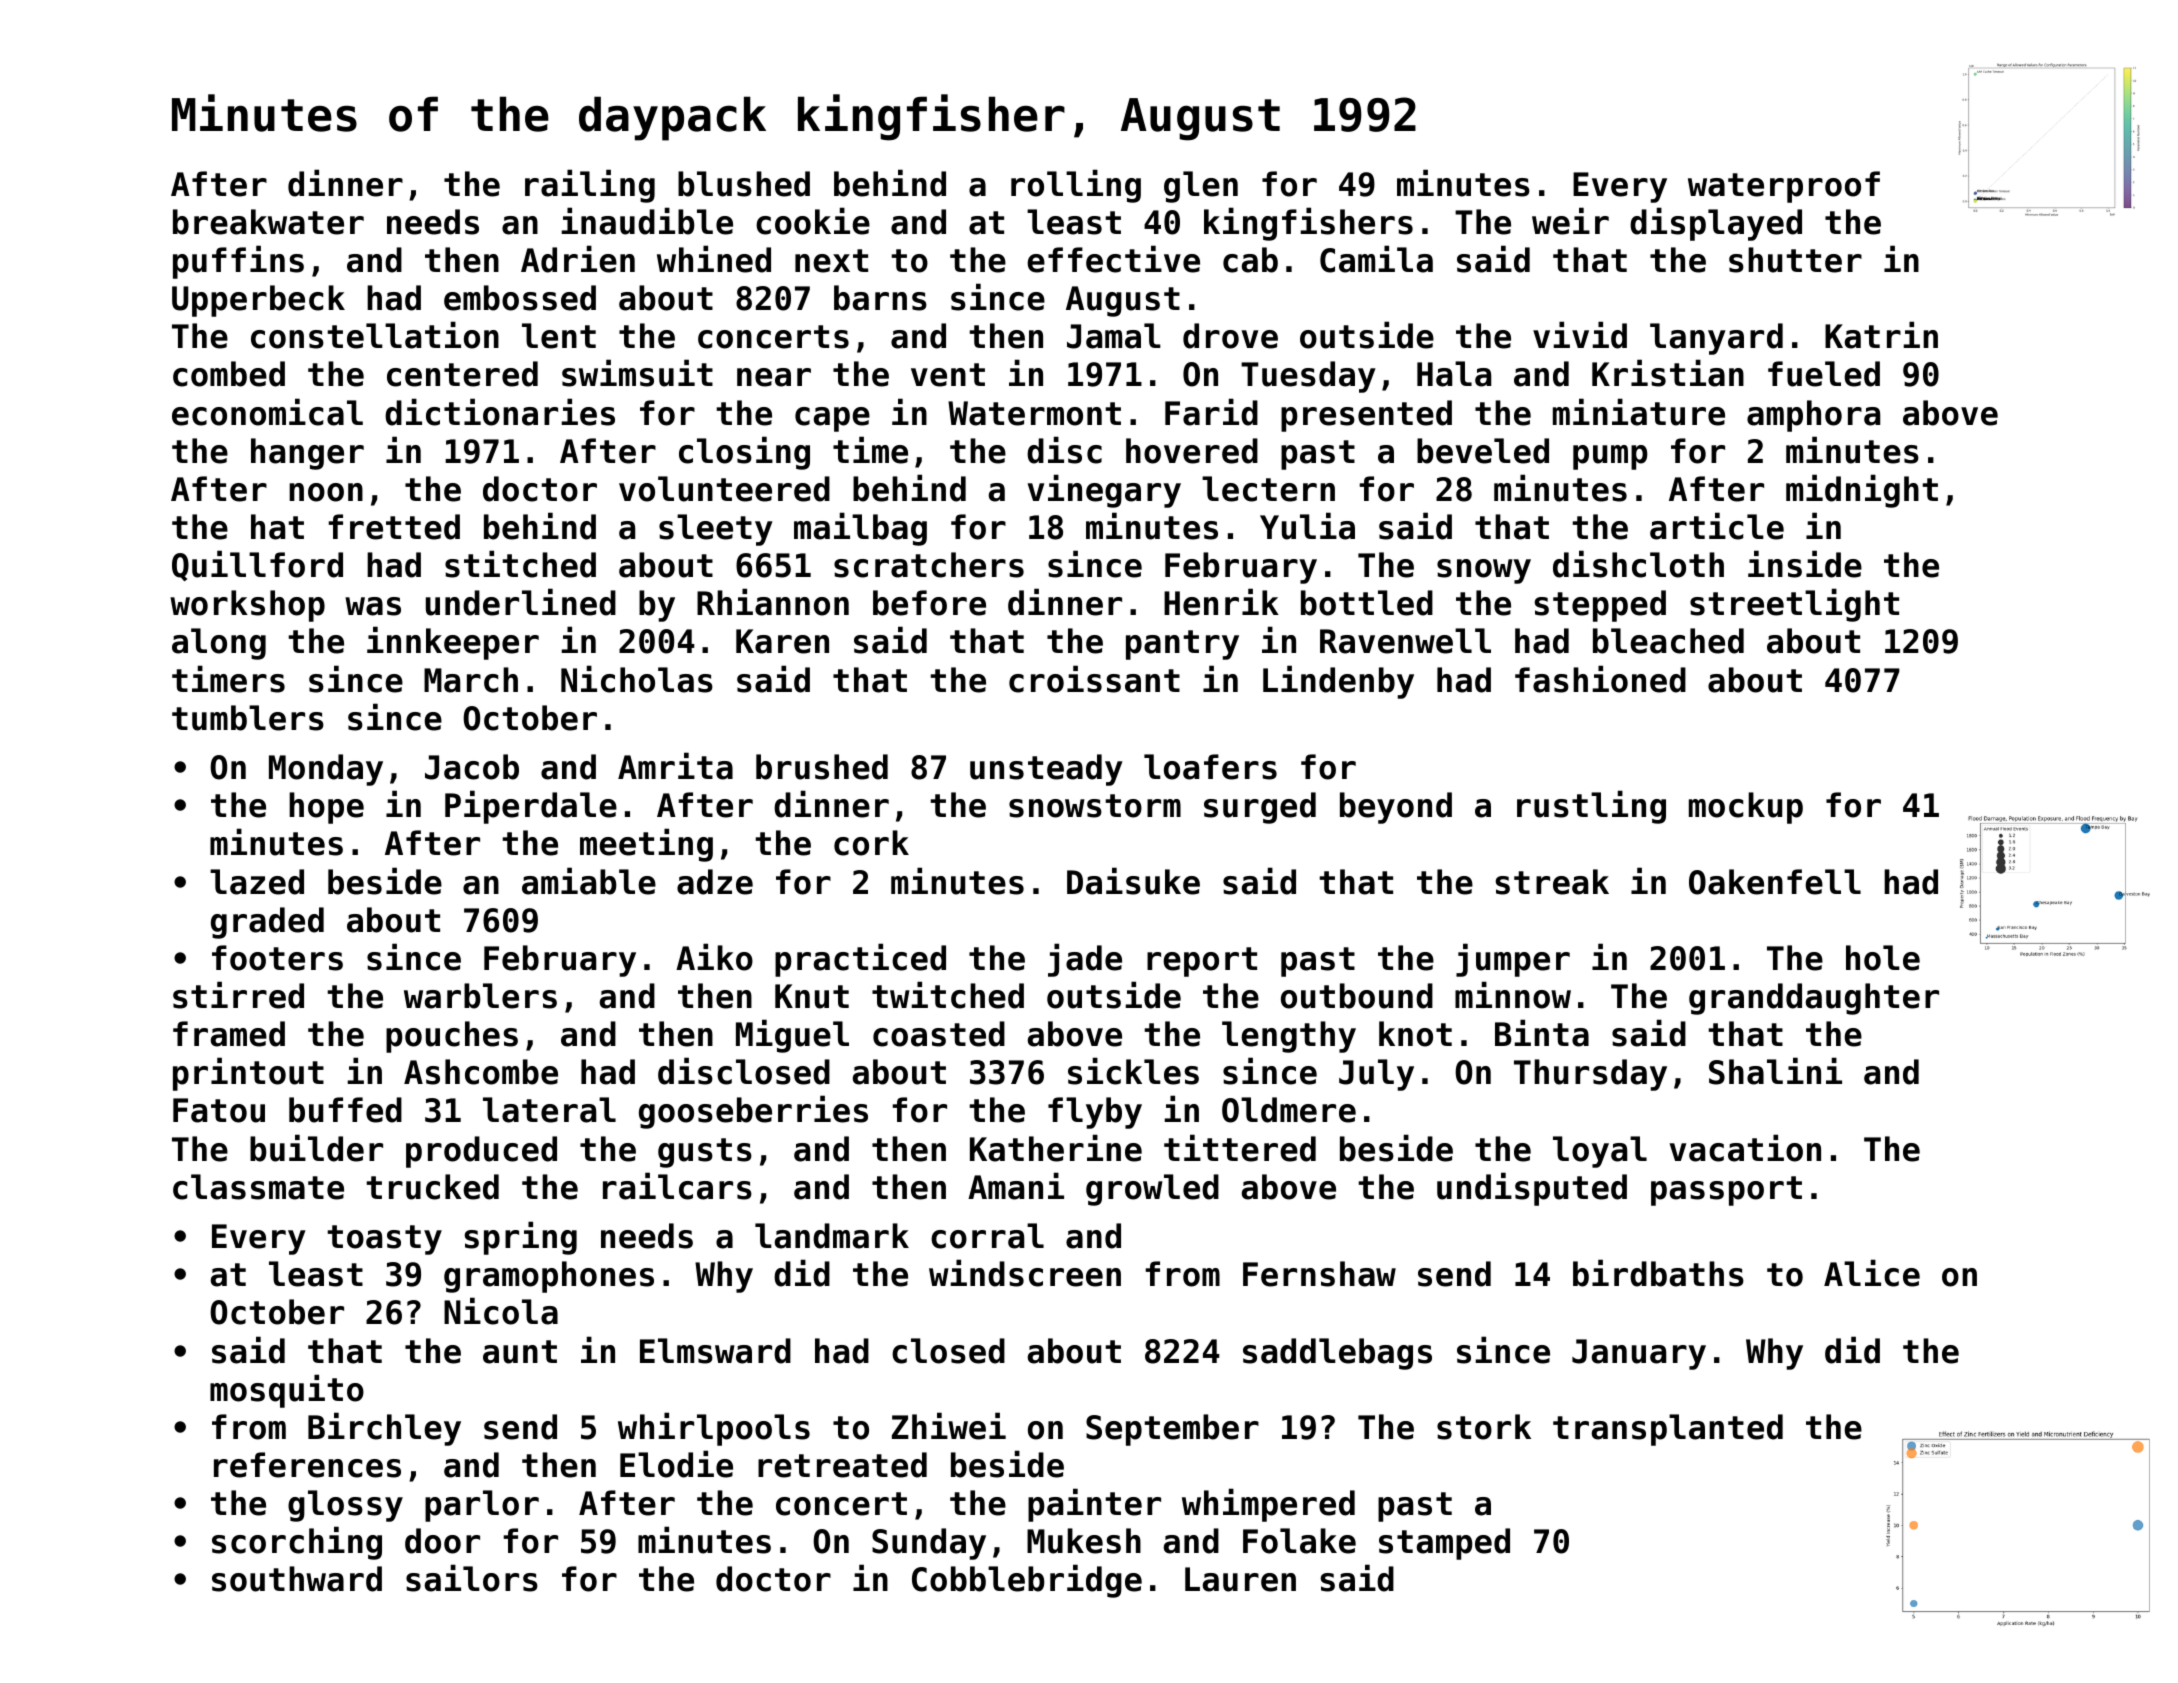 This screenshot has width=2178, height=1683. Describe the element at coordinates (1668, 1430) in the screenshot. I see `transplanted` at that location.
